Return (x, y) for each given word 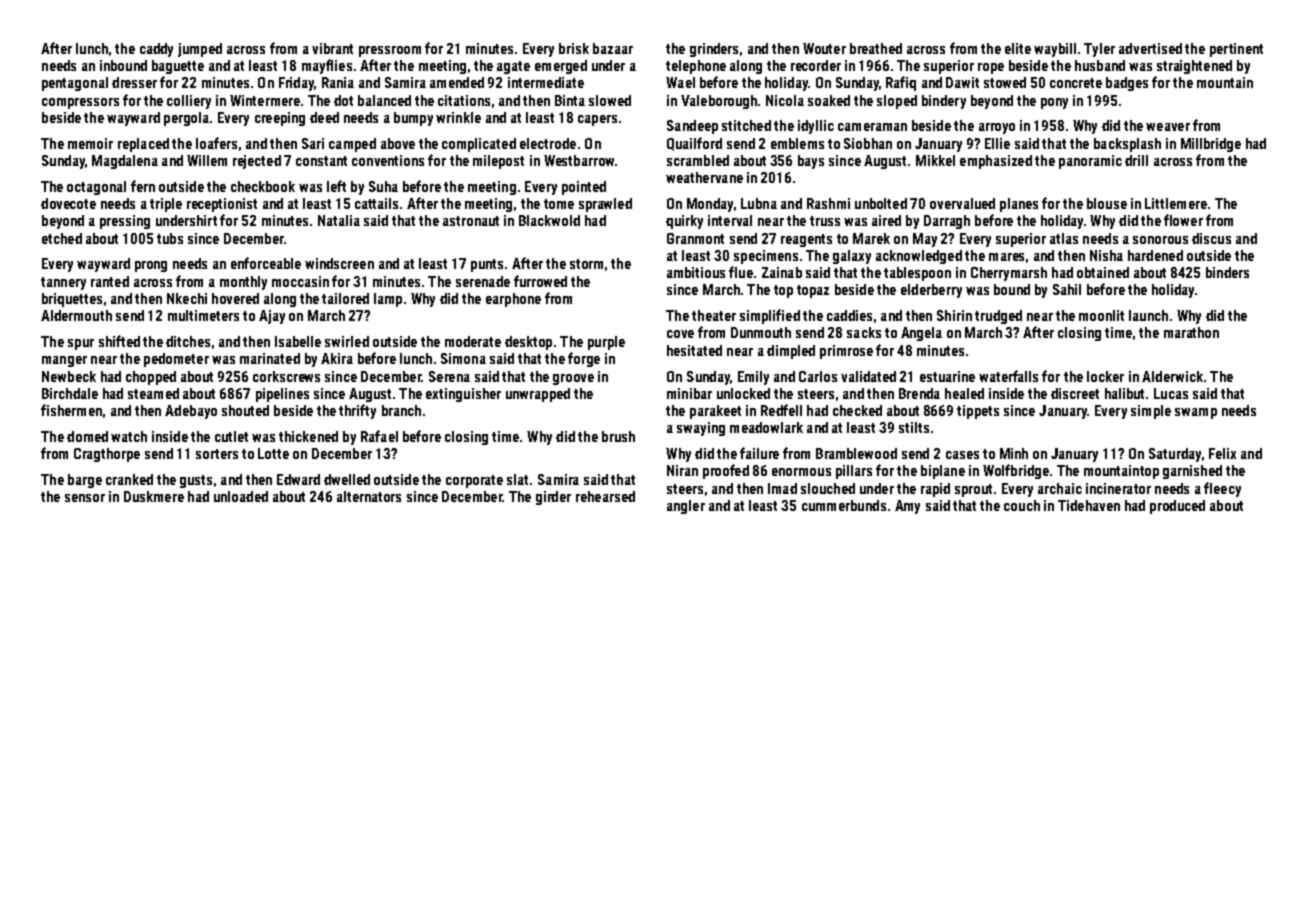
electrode (548, 143)
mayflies (327, 66)
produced (1177, 507)
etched (62, 238)
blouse (1107, 203)
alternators (369, 496)
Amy (907, 507)
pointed (584, 188)
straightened (1194, 67)
